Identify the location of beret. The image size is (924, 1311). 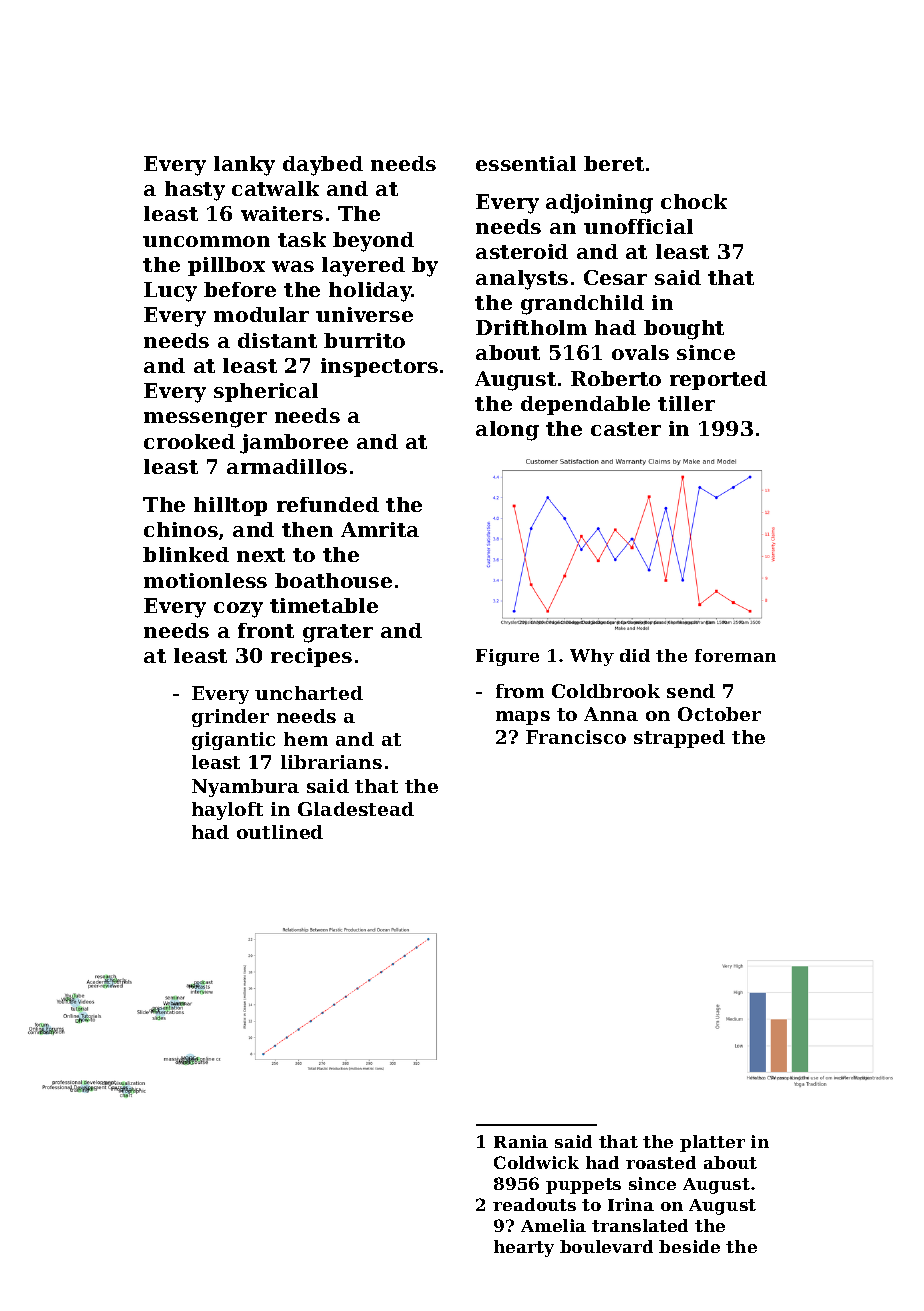
(614, 163).
